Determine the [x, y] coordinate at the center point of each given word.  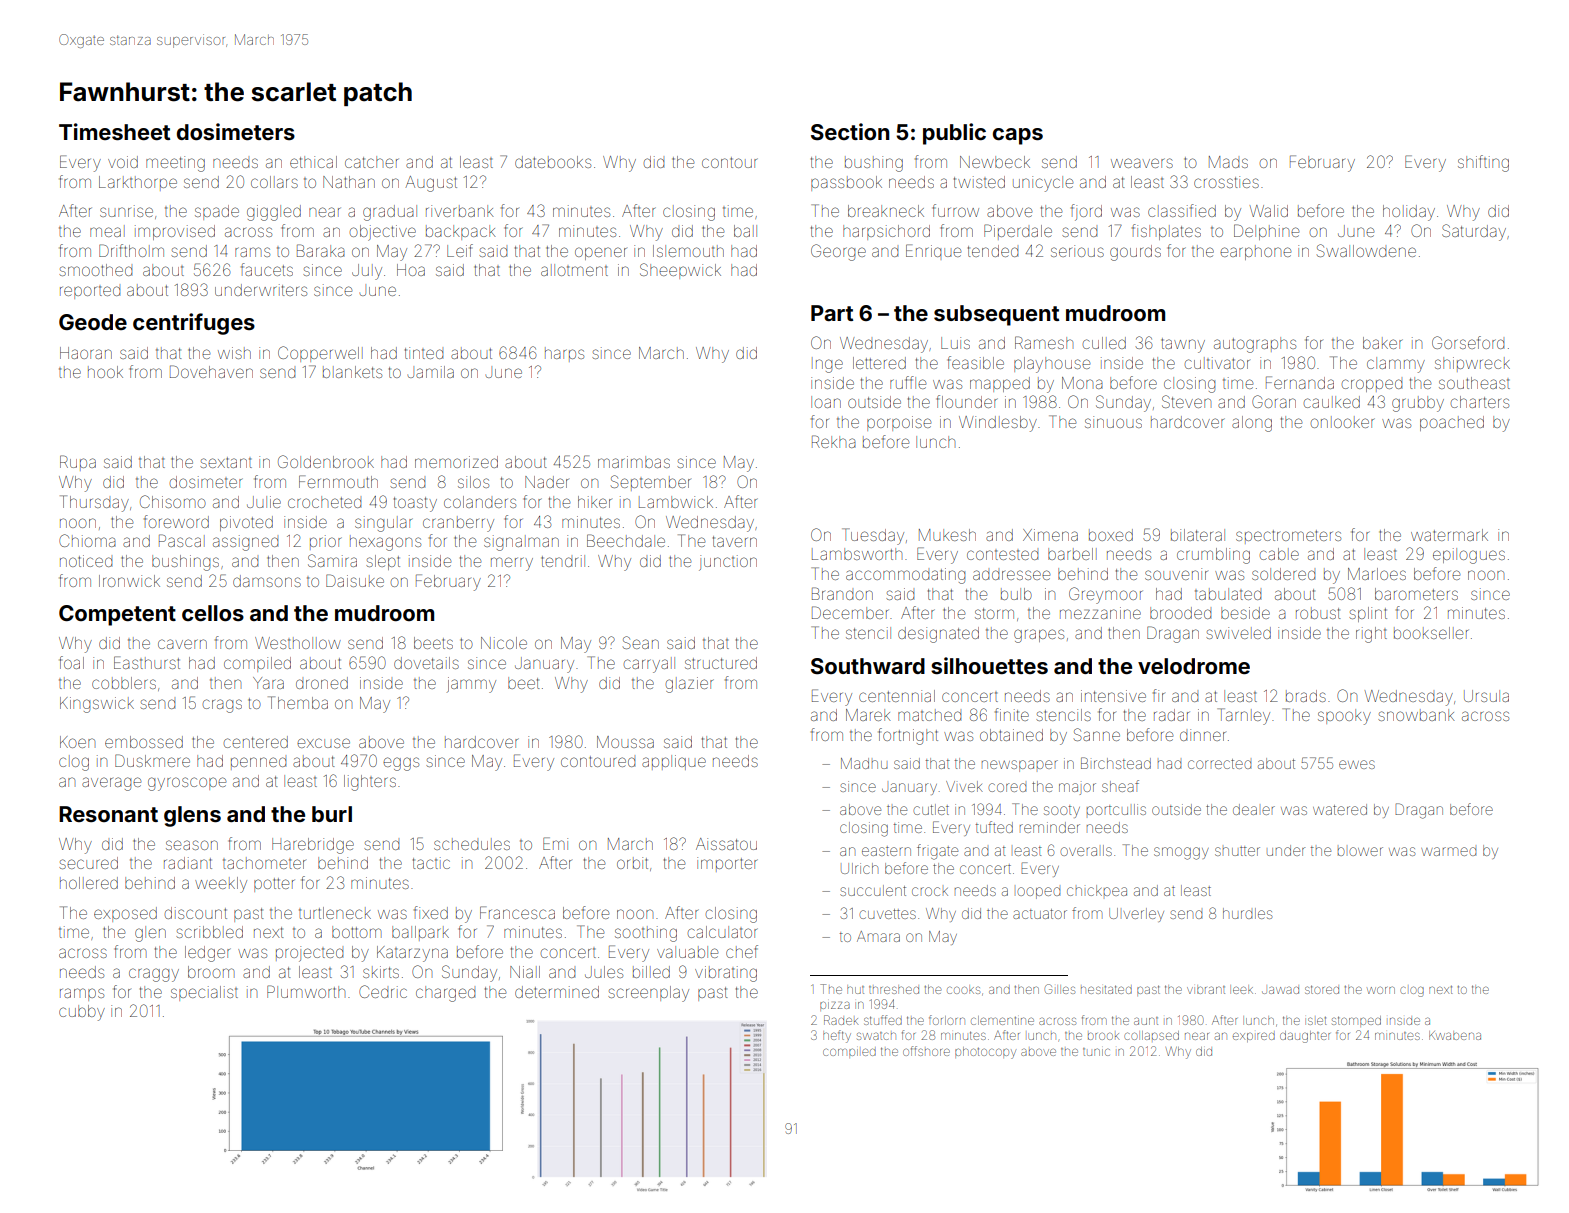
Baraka [321, 250]
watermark [1449, 535]
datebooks [553, 162]
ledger [208, 954]
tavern [735, 541]
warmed [1448, 851]
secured [88, 863]
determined [557, 992]
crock [930, 891]
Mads [1228, 162]
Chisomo [173, 501]
